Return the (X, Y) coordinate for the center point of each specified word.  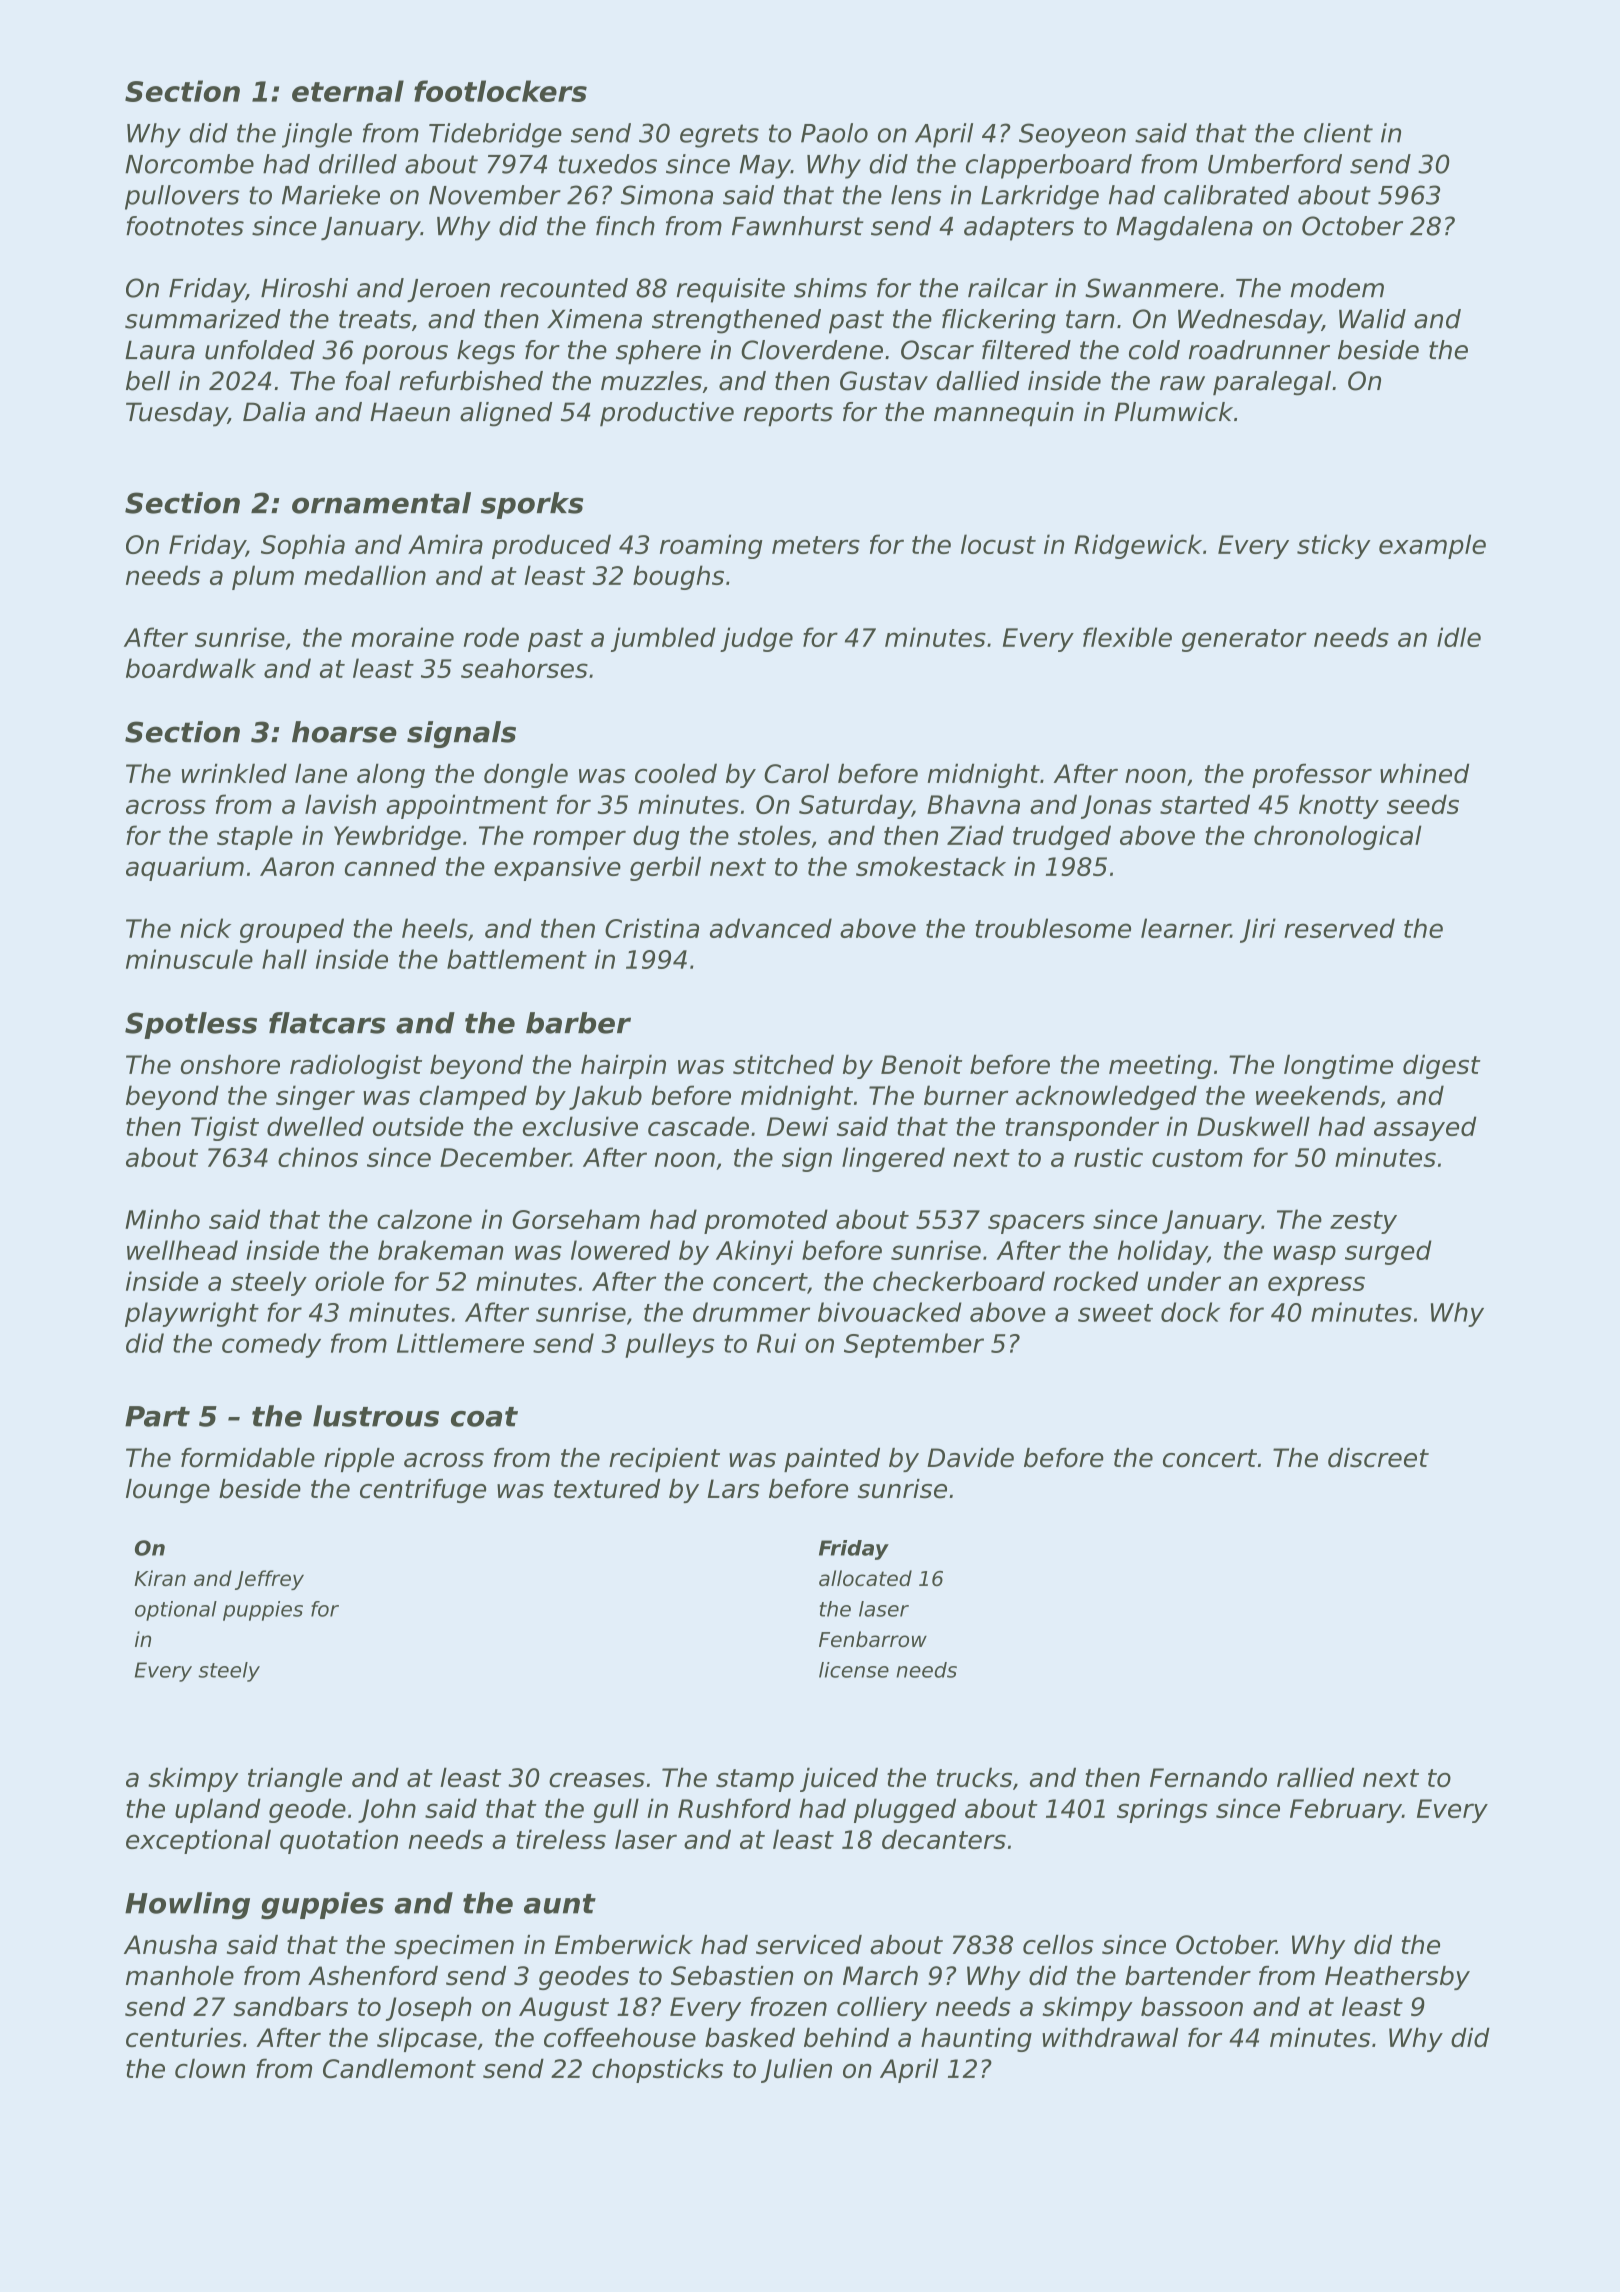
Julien (796, 2070)
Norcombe (189, 164)
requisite (731, 290)
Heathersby (1397, 1978)
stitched (783, 1064)
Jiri (1258, 930)
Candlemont (399, 2068)
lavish (340, 804)
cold (1154, 350)
